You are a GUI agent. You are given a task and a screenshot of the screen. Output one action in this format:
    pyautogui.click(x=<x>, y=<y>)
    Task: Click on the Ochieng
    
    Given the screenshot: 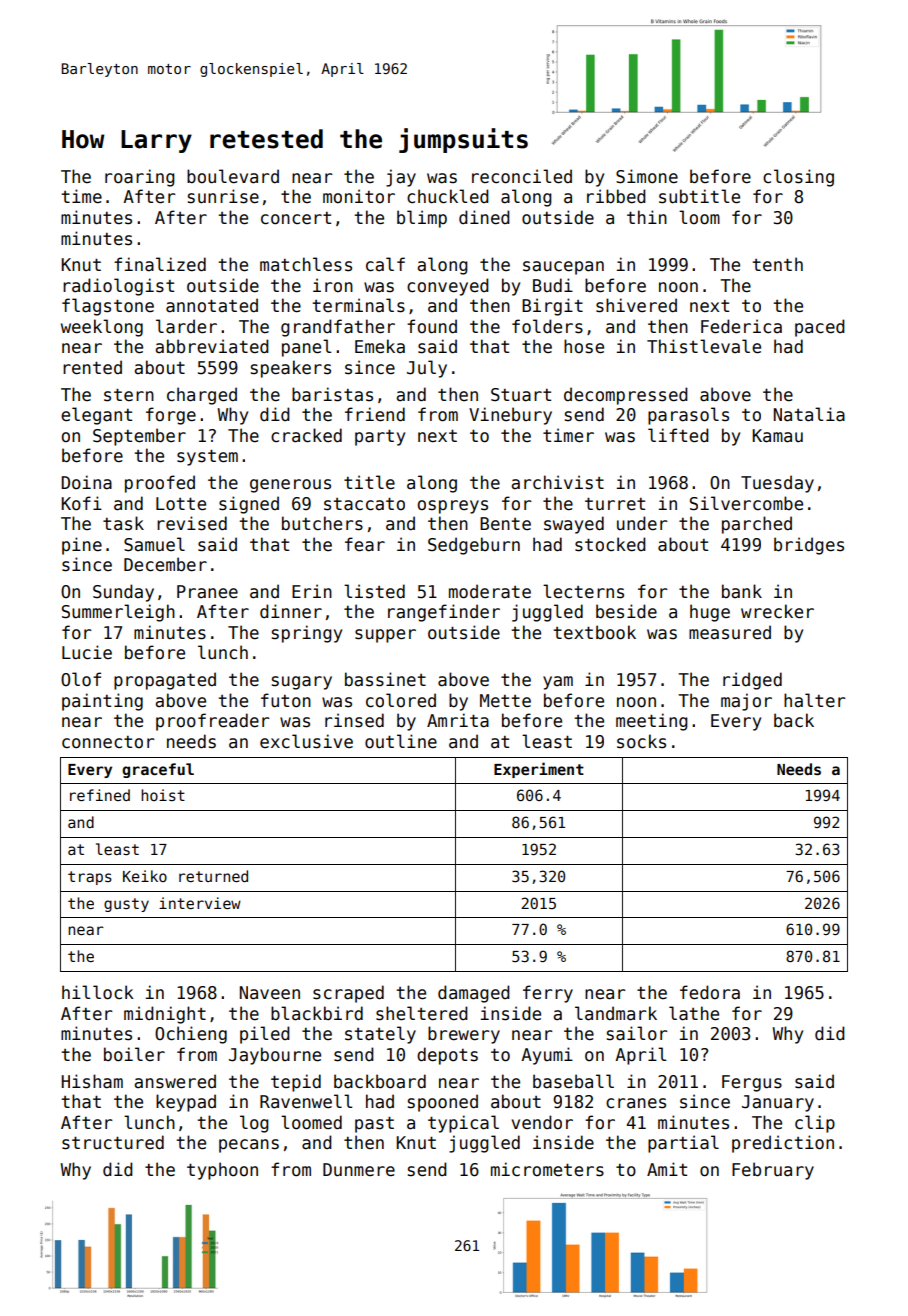 What is the action you would take?
    pyautogui.click(x=191, y=1035)
